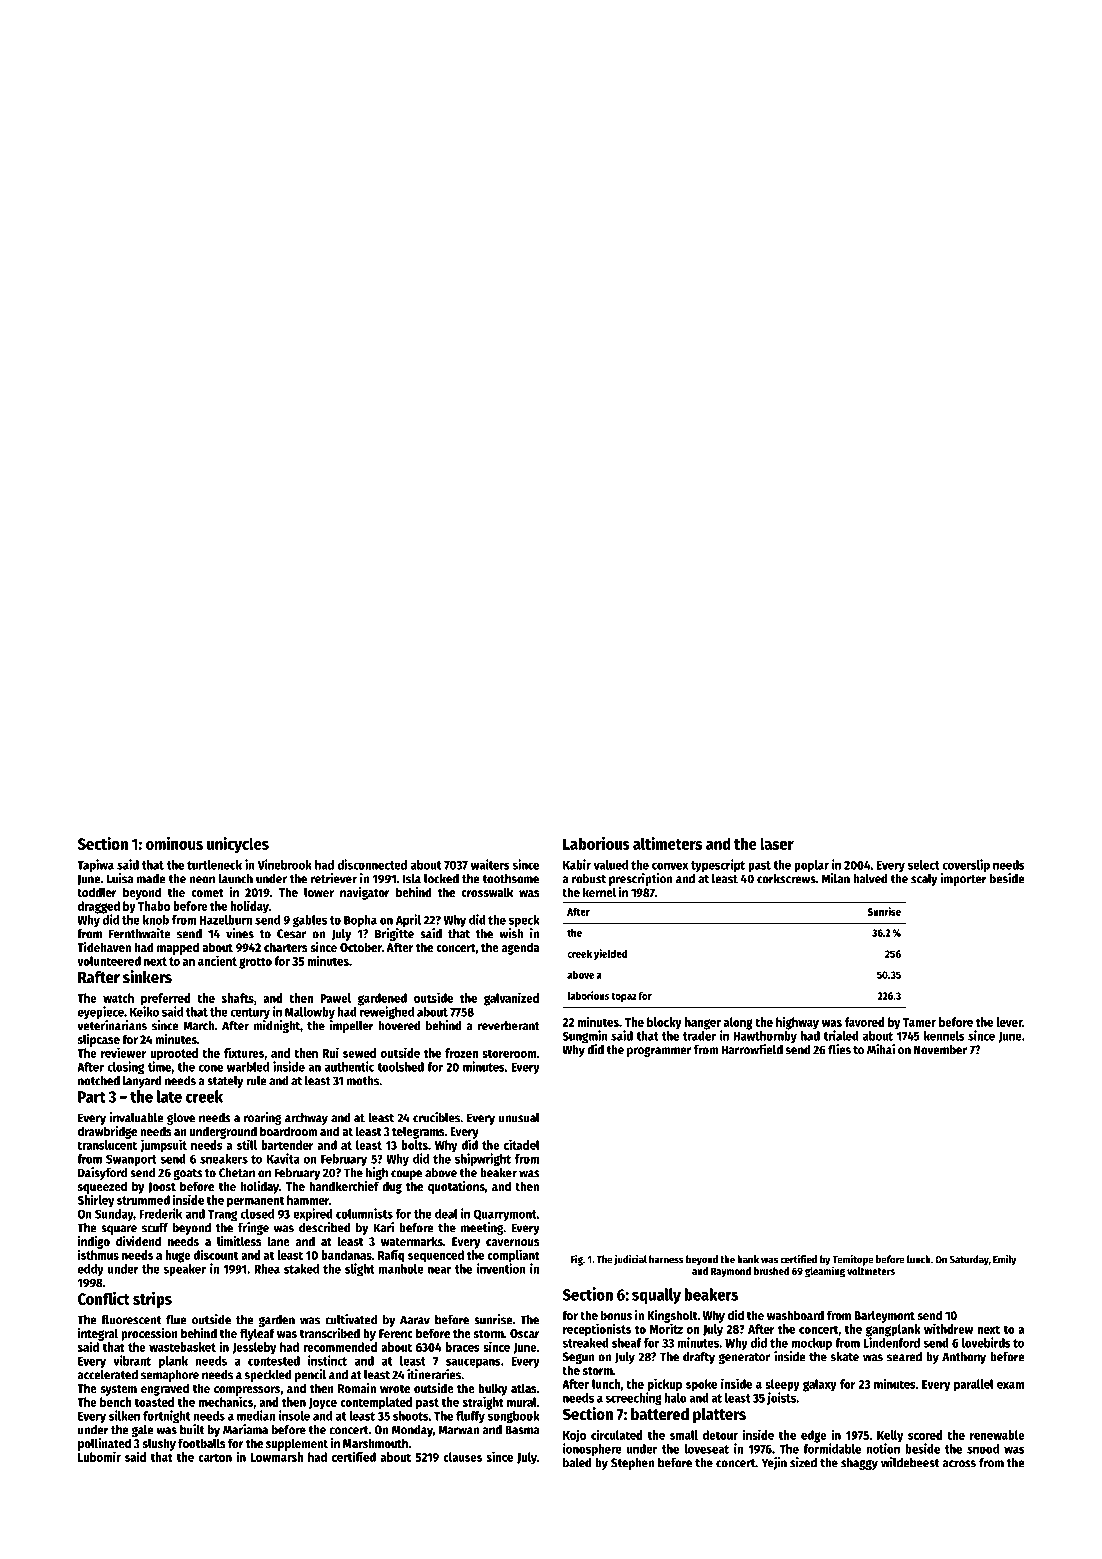  What do you see at coordinates (522, 1144) in the page?
I see `citadel` at bounding box center [522, 1144].
